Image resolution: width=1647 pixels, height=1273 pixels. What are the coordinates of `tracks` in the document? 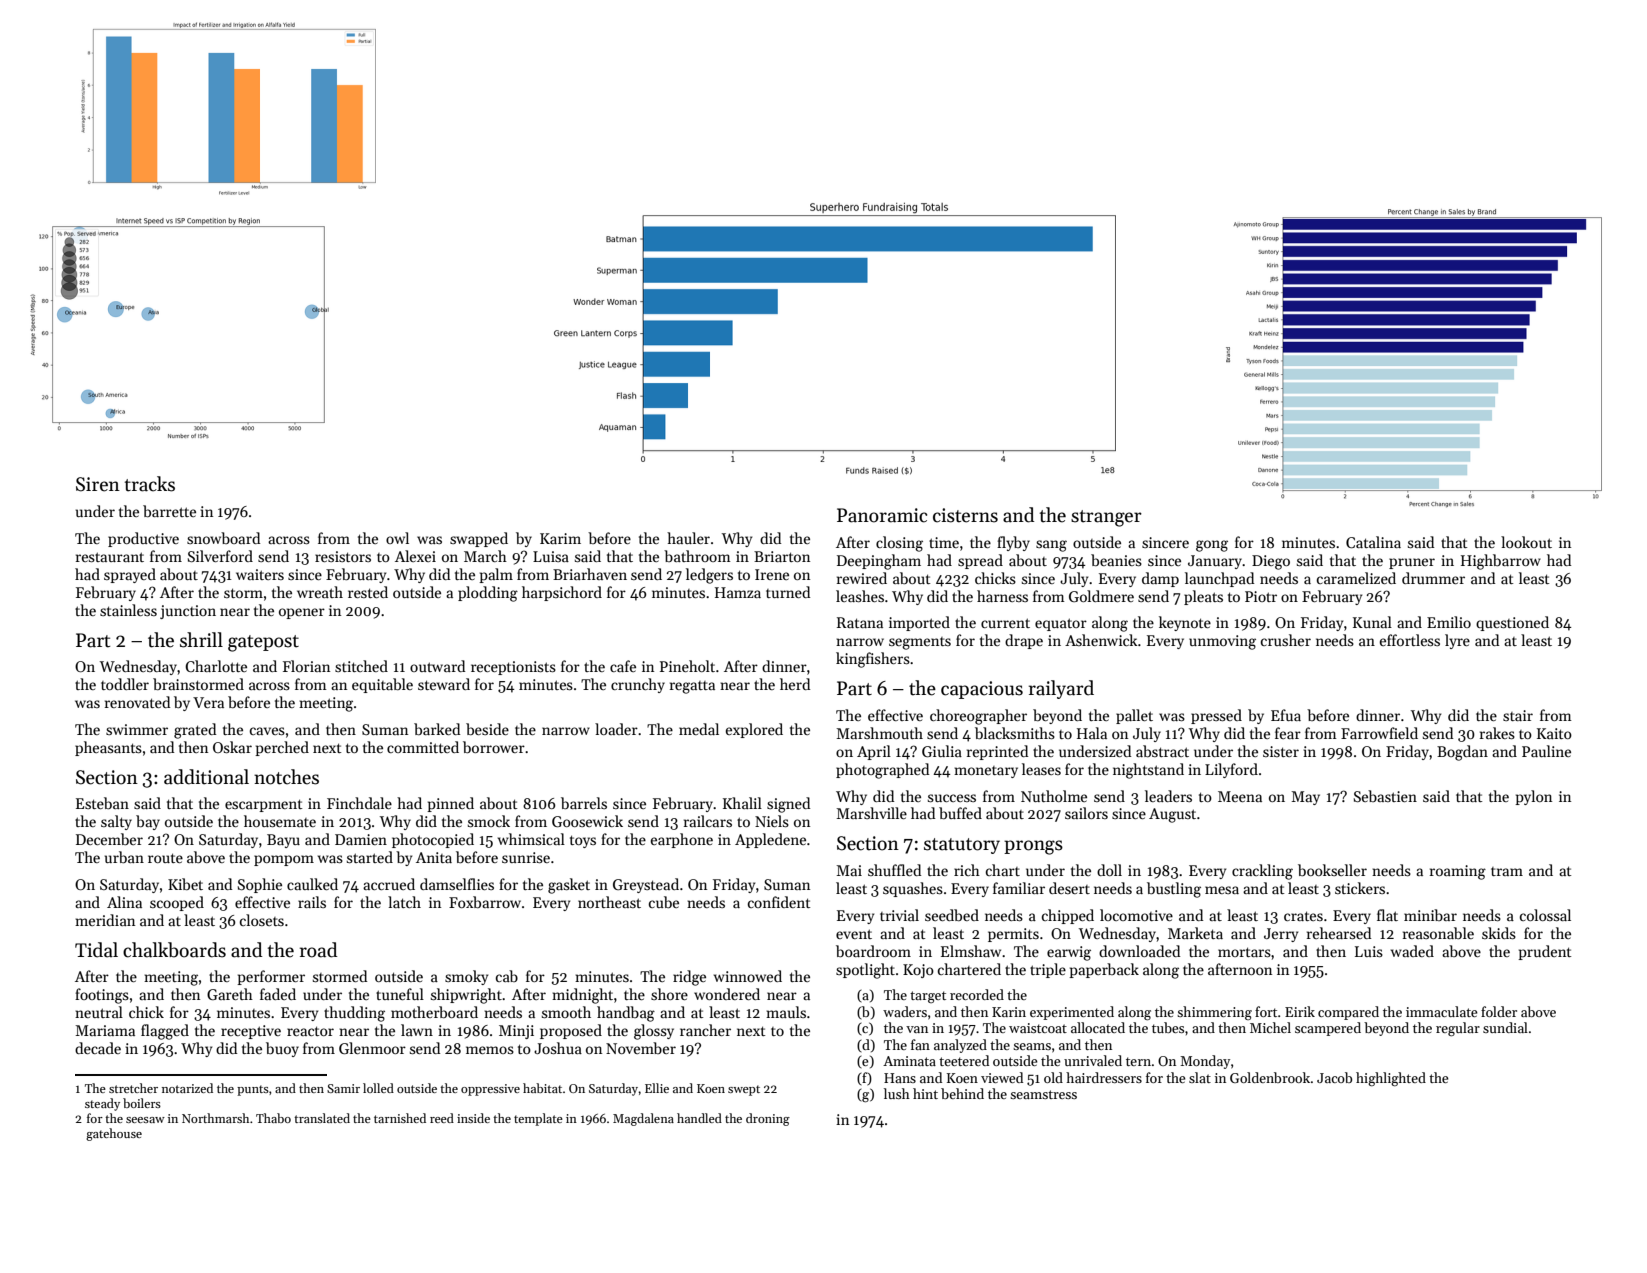 It's located at (150, 484).
